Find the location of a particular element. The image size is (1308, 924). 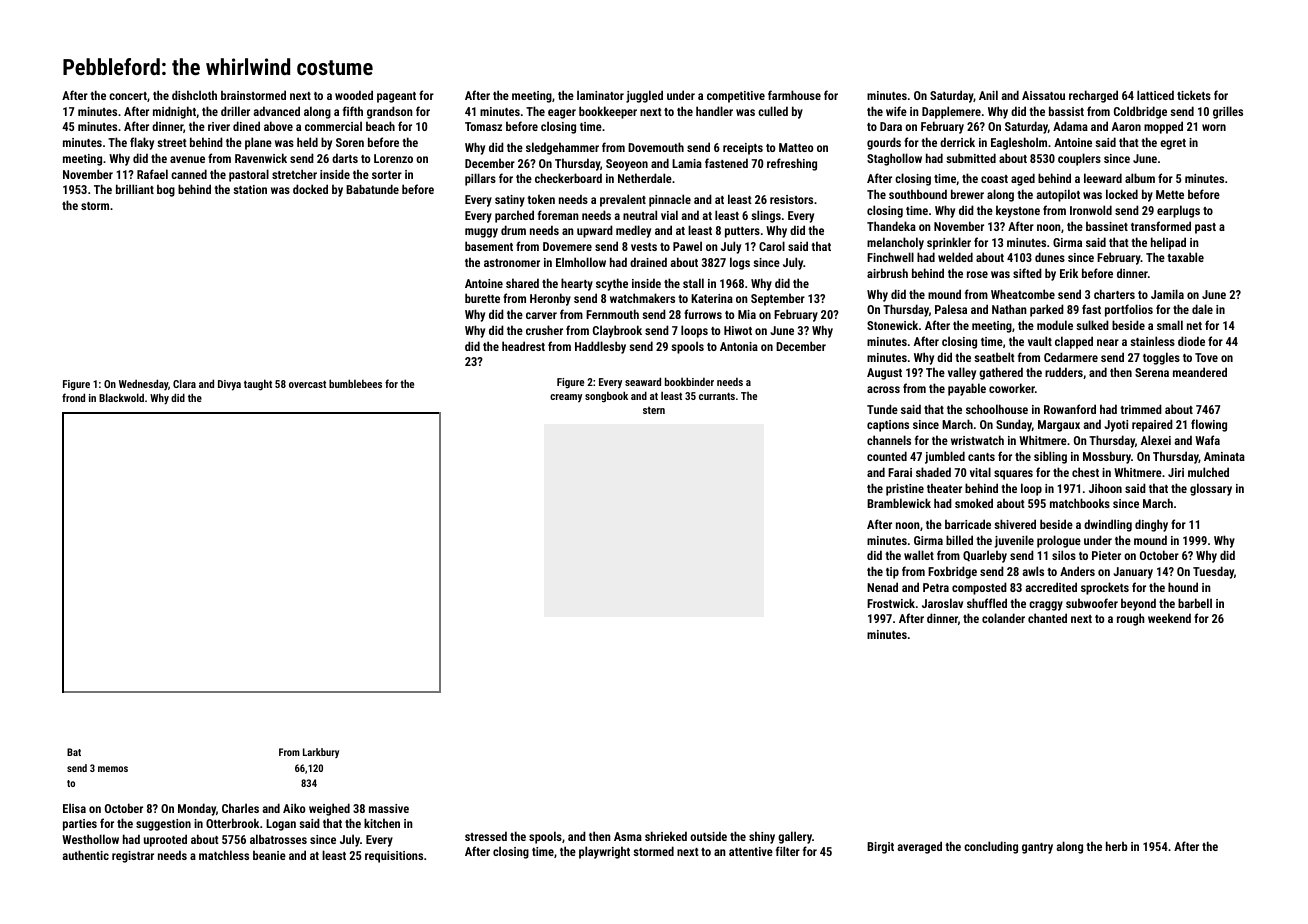

vault is located at coordinates (1040, 341).
